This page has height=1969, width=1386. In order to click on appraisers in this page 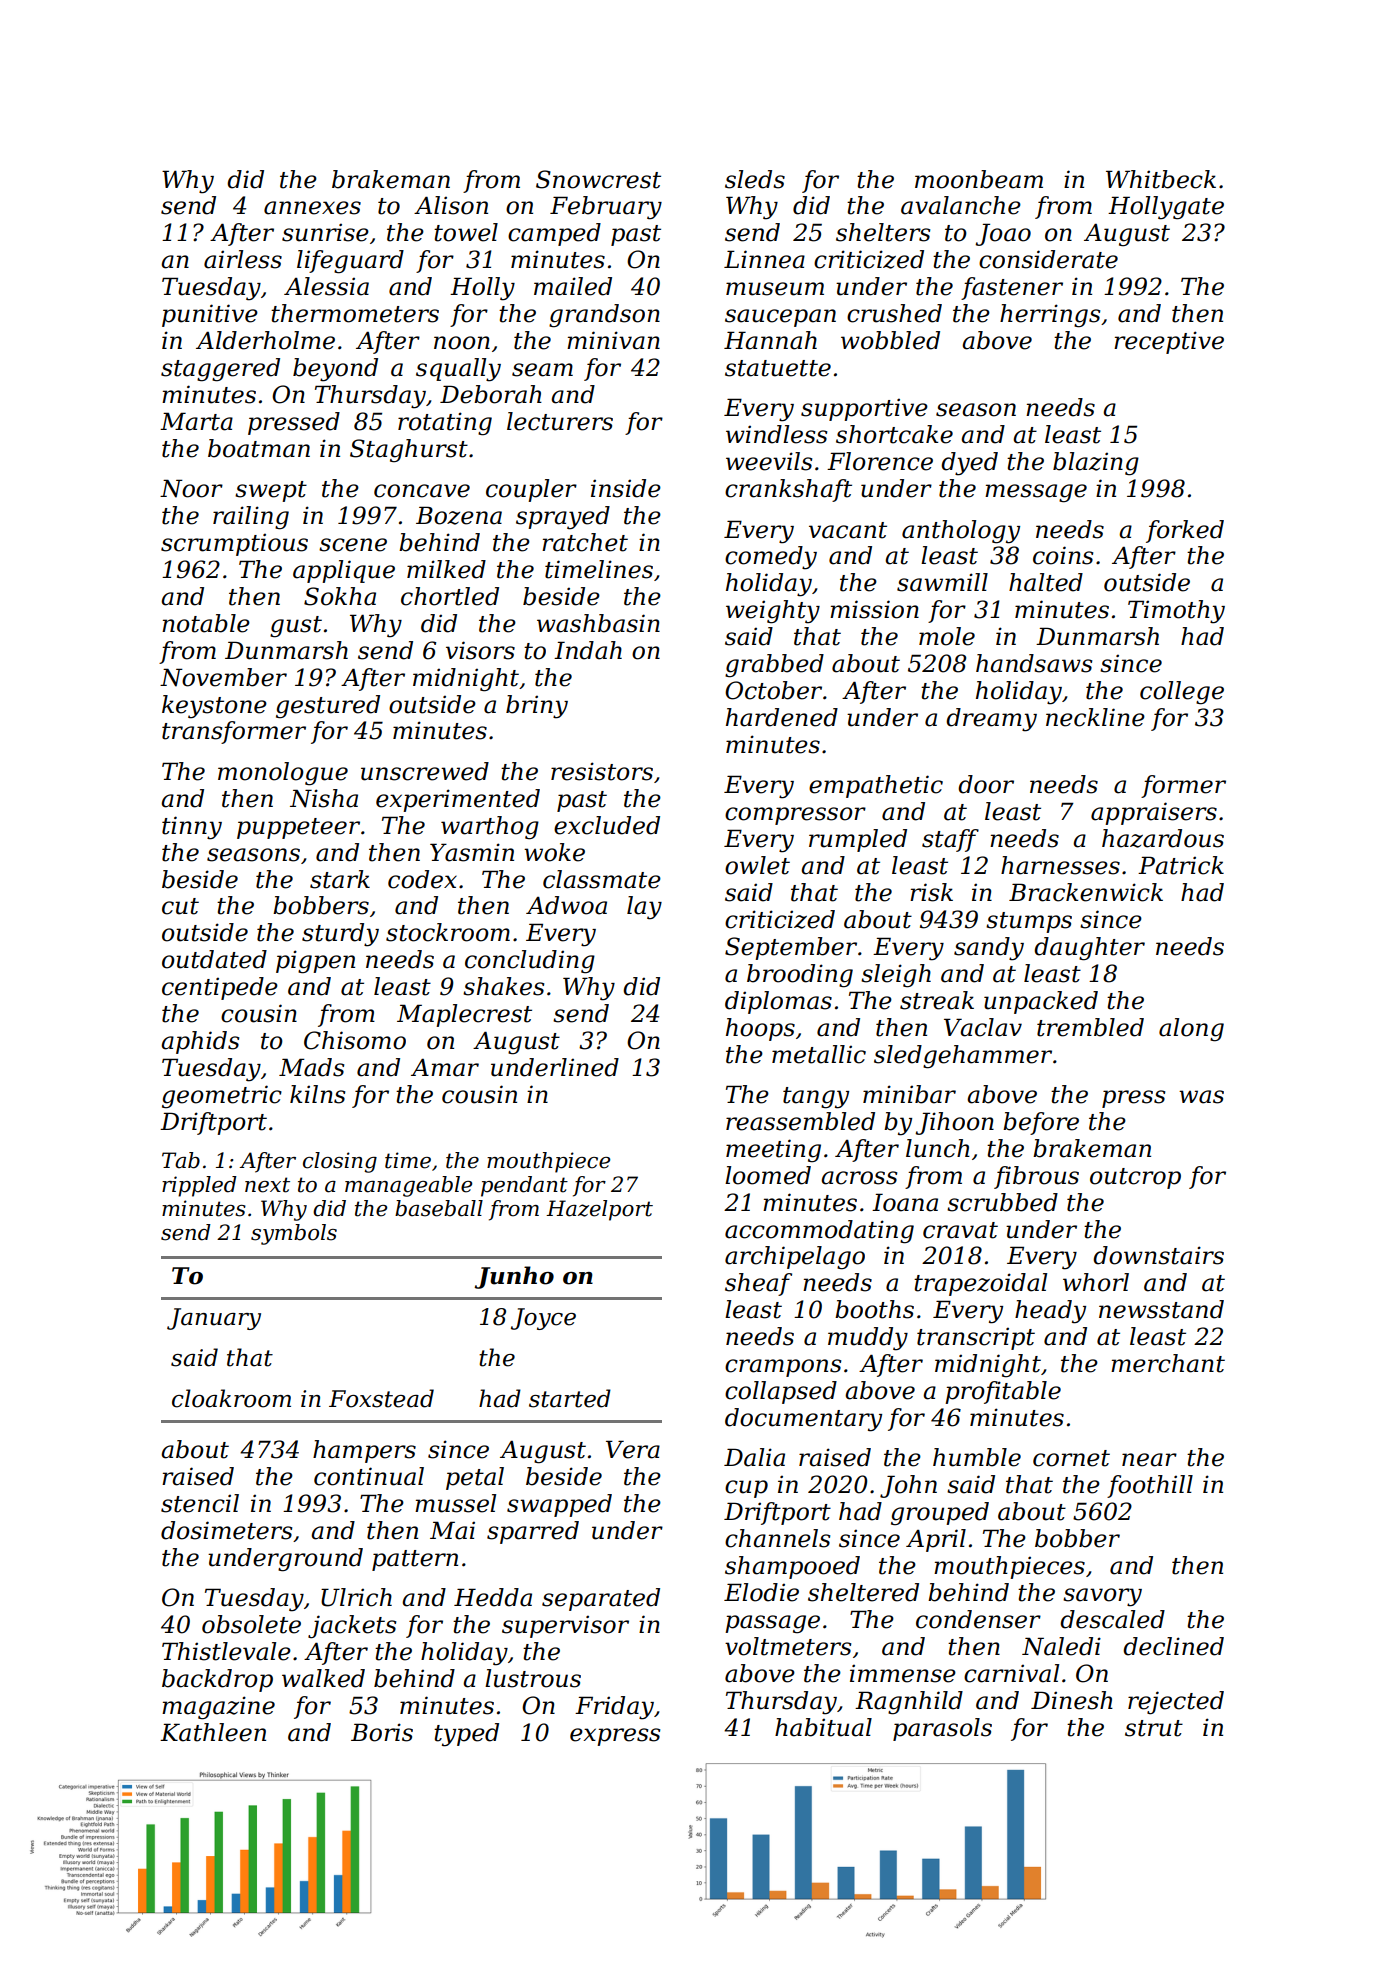, I will do `click(1154, 813)`.
